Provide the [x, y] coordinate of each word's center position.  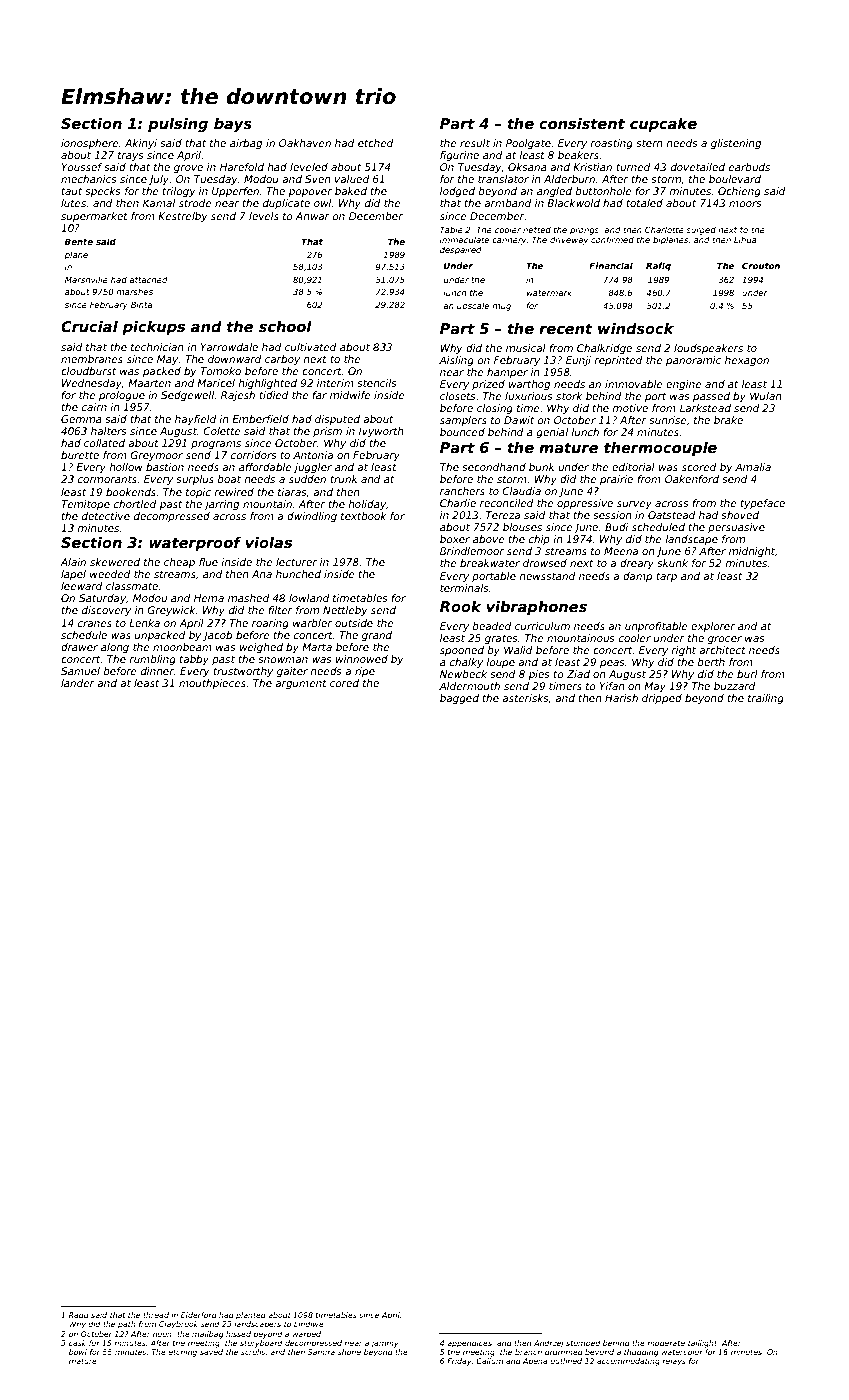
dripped [662, 699]
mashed [249, 598]
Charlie [458, 503]
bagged [459, 699]
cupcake [663, 125]
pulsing [178, 125]
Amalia [753, 467]
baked [351, 191]
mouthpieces [212, 684]
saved [211, 1352]
